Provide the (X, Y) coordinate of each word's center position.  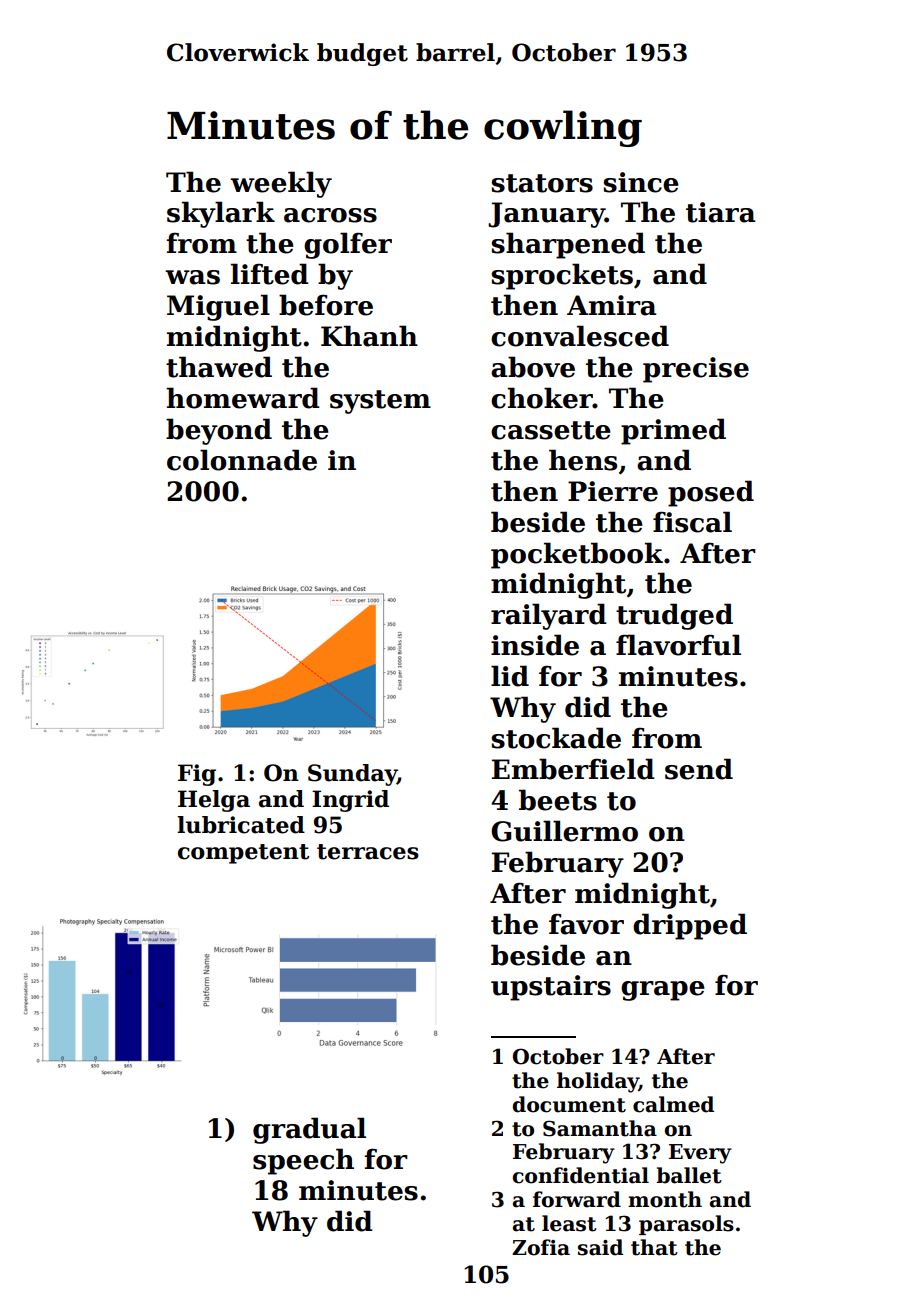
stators (542, 183)
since (641, 182)
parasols (686, 1225)
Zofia (541, 1247)
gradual (309, 1130)
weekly (281, 184)
